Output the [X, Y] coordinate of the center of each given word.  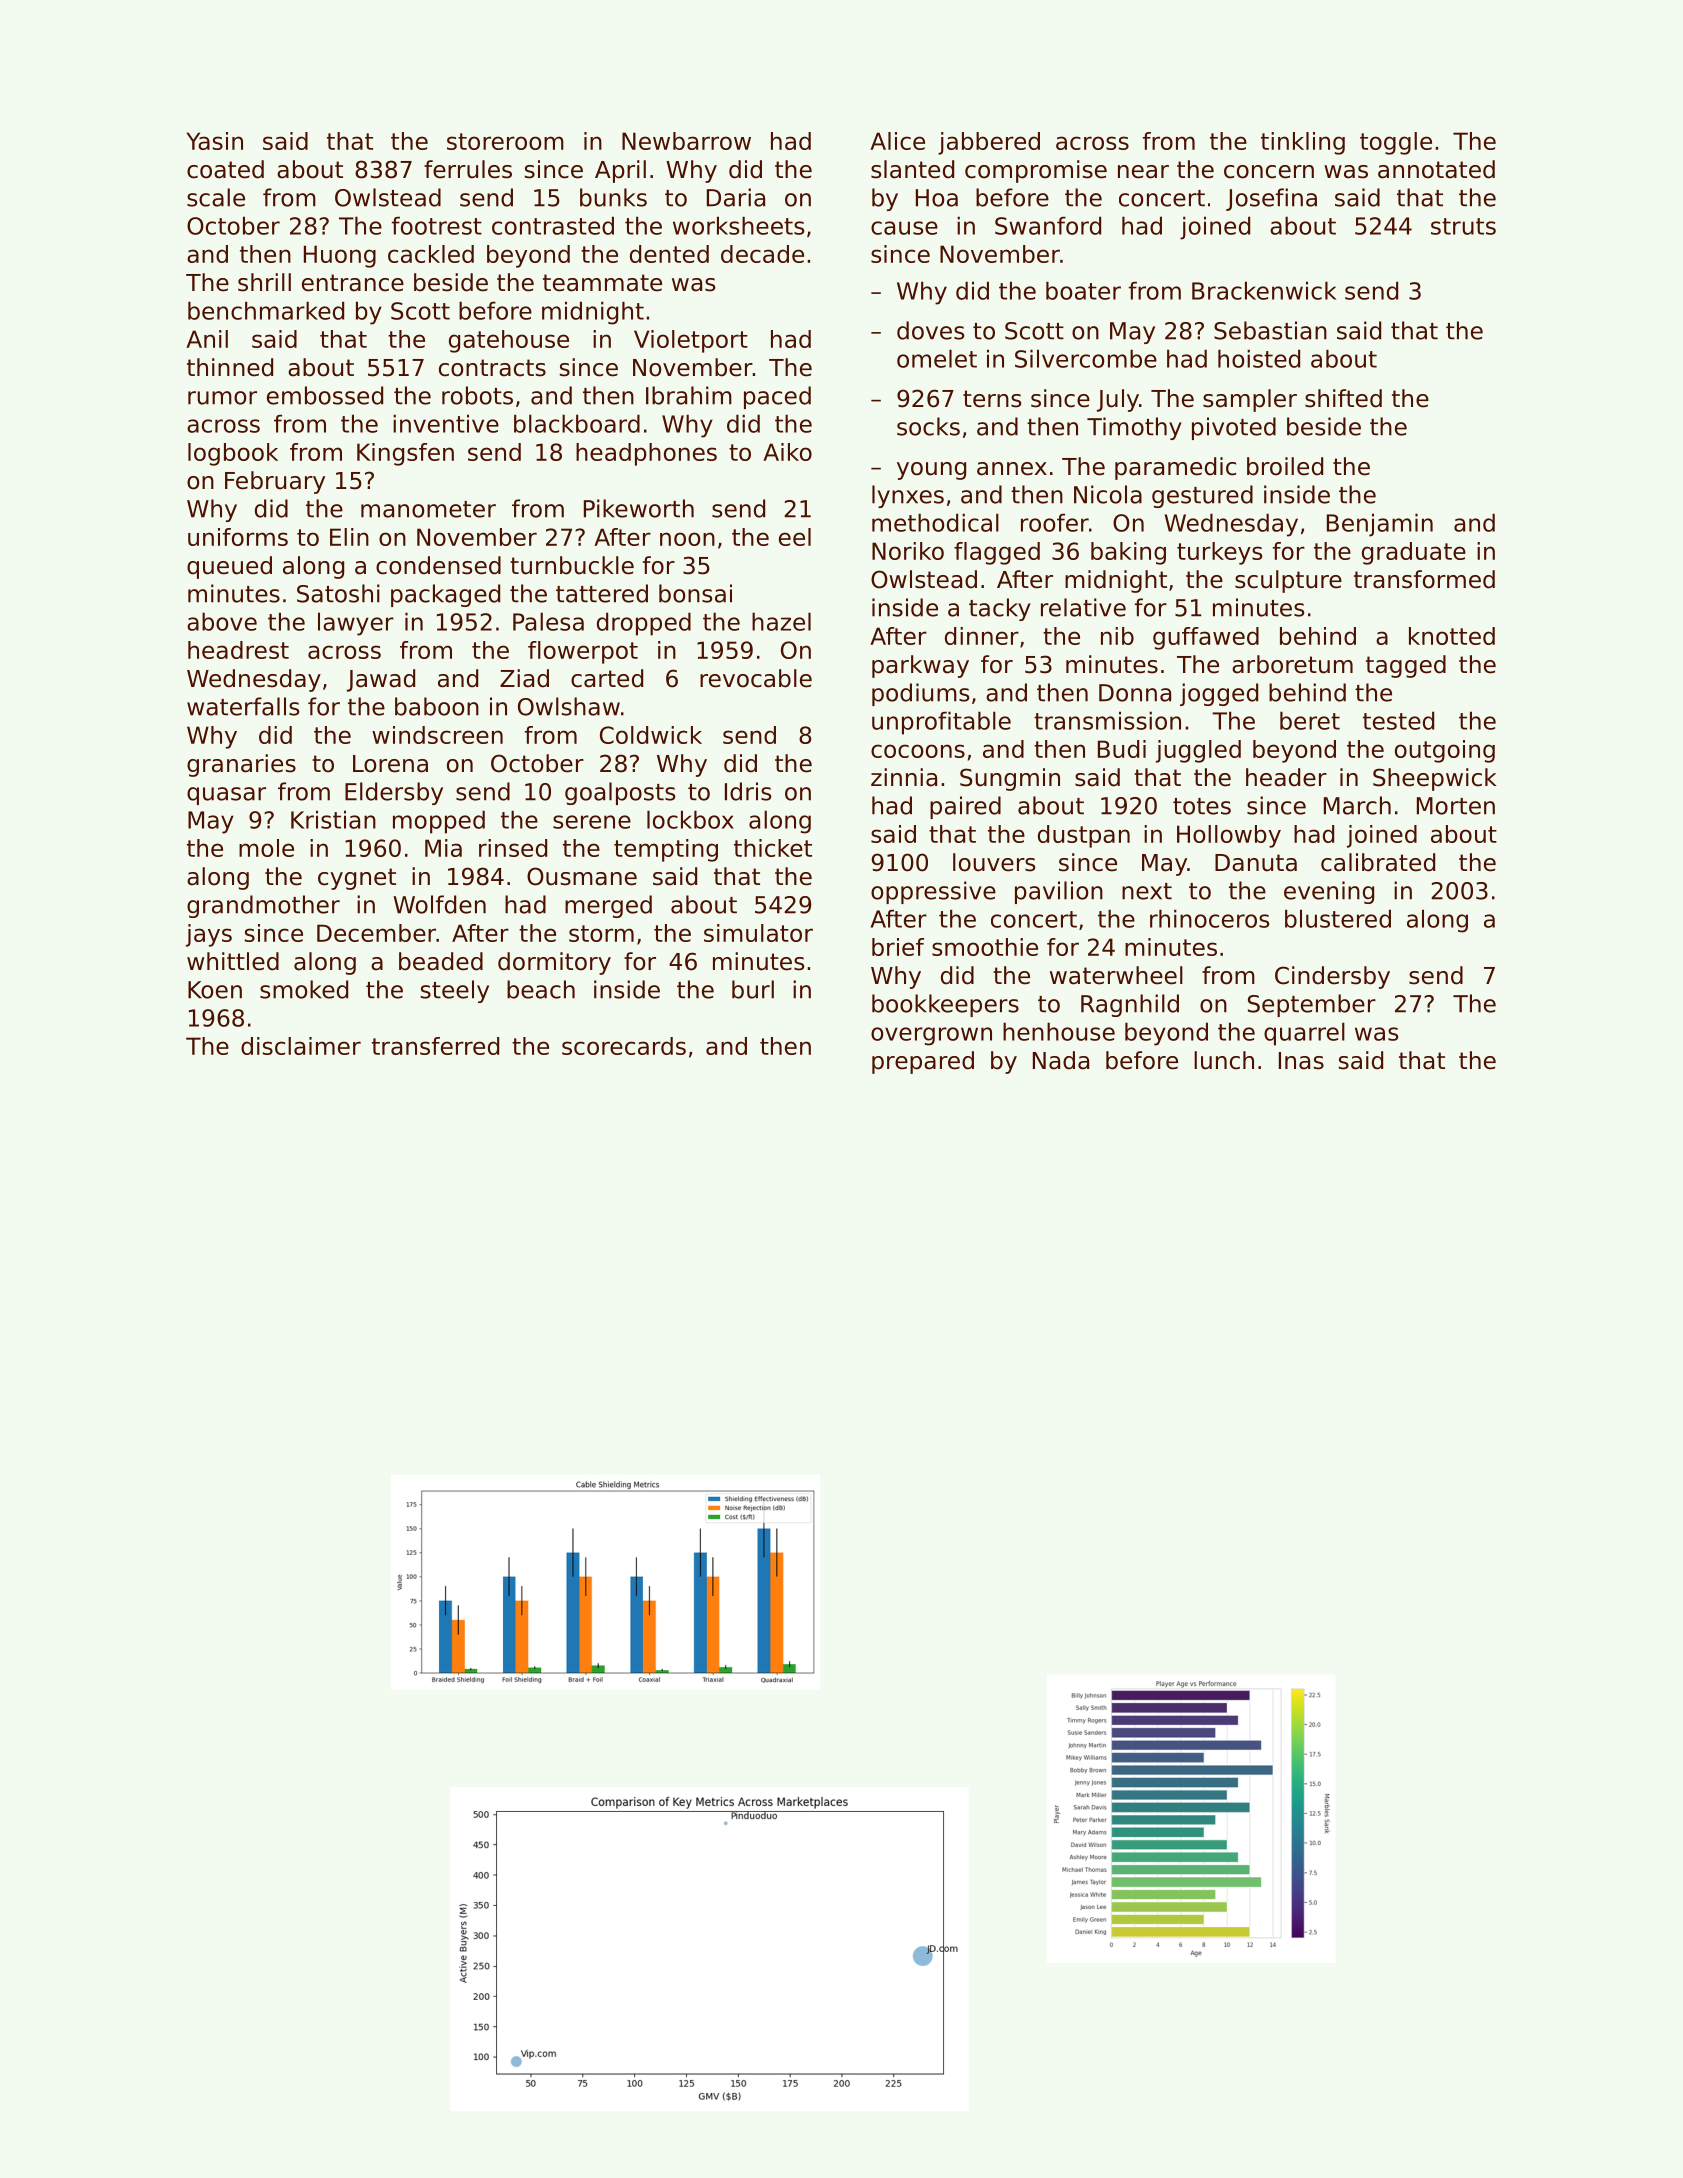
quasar [226, 796]
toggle [1396, 143]
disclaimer [301, 1046]
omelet [937, 358]
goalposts [620, 793]
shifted [1343, 398]
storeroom [505, 141]
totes [1202, 806]
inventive [446, 423]
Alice [897, 141]
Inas [1301, 1061]
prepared [923, 1062]
